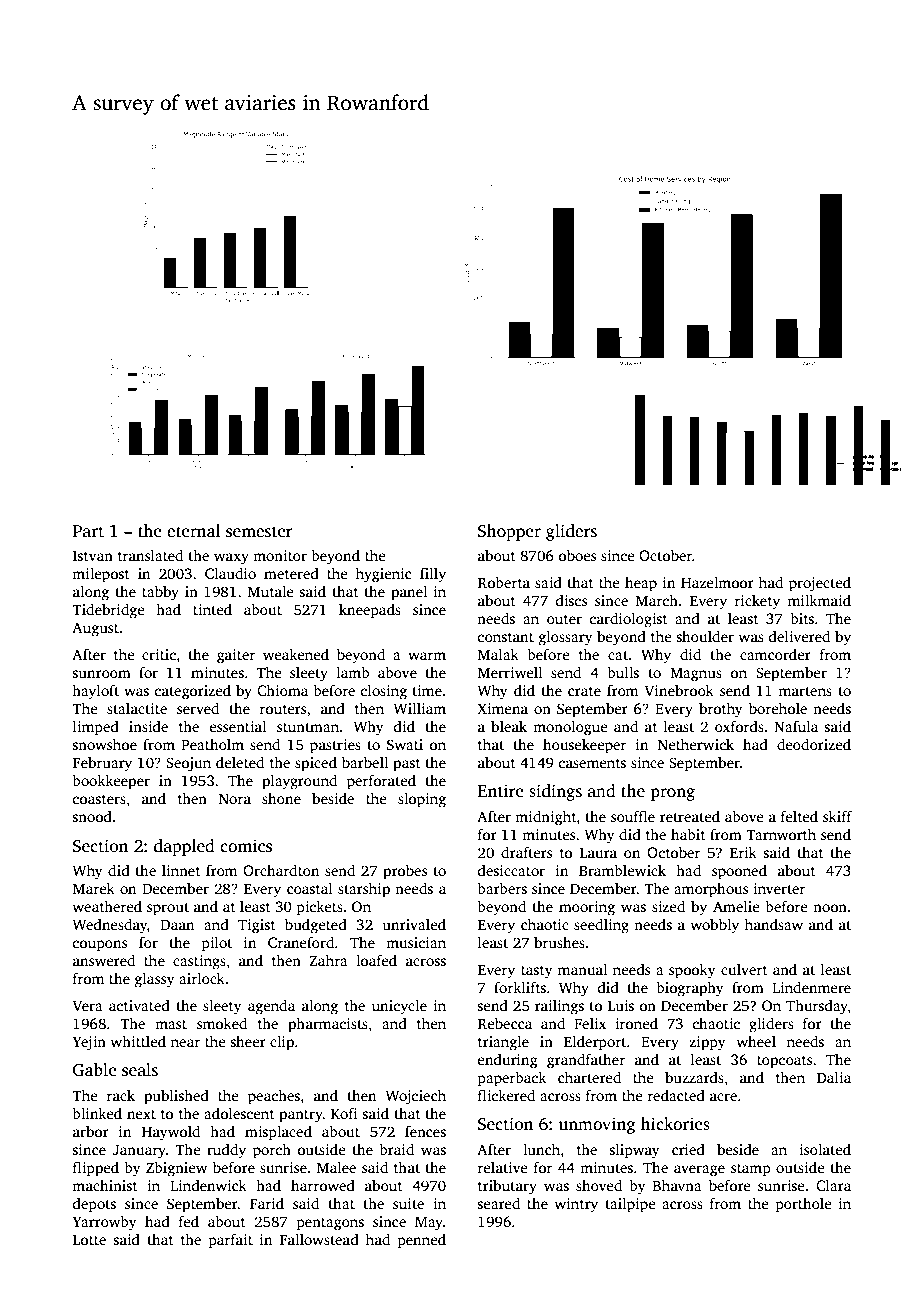  I want to click on Shopper, so click(509, 532).
